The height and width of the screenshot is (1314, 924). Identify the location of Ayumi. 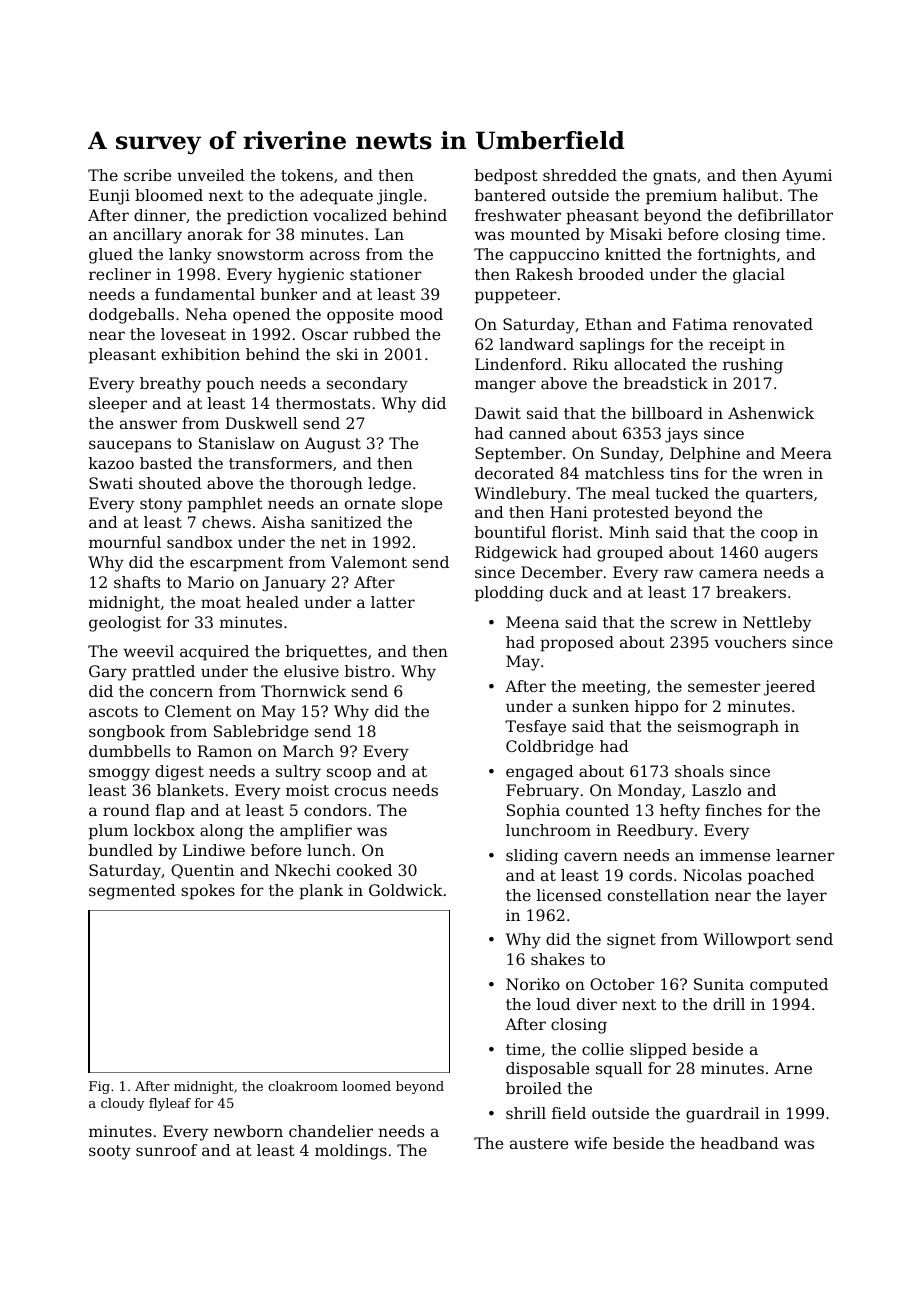
(807, 177).
